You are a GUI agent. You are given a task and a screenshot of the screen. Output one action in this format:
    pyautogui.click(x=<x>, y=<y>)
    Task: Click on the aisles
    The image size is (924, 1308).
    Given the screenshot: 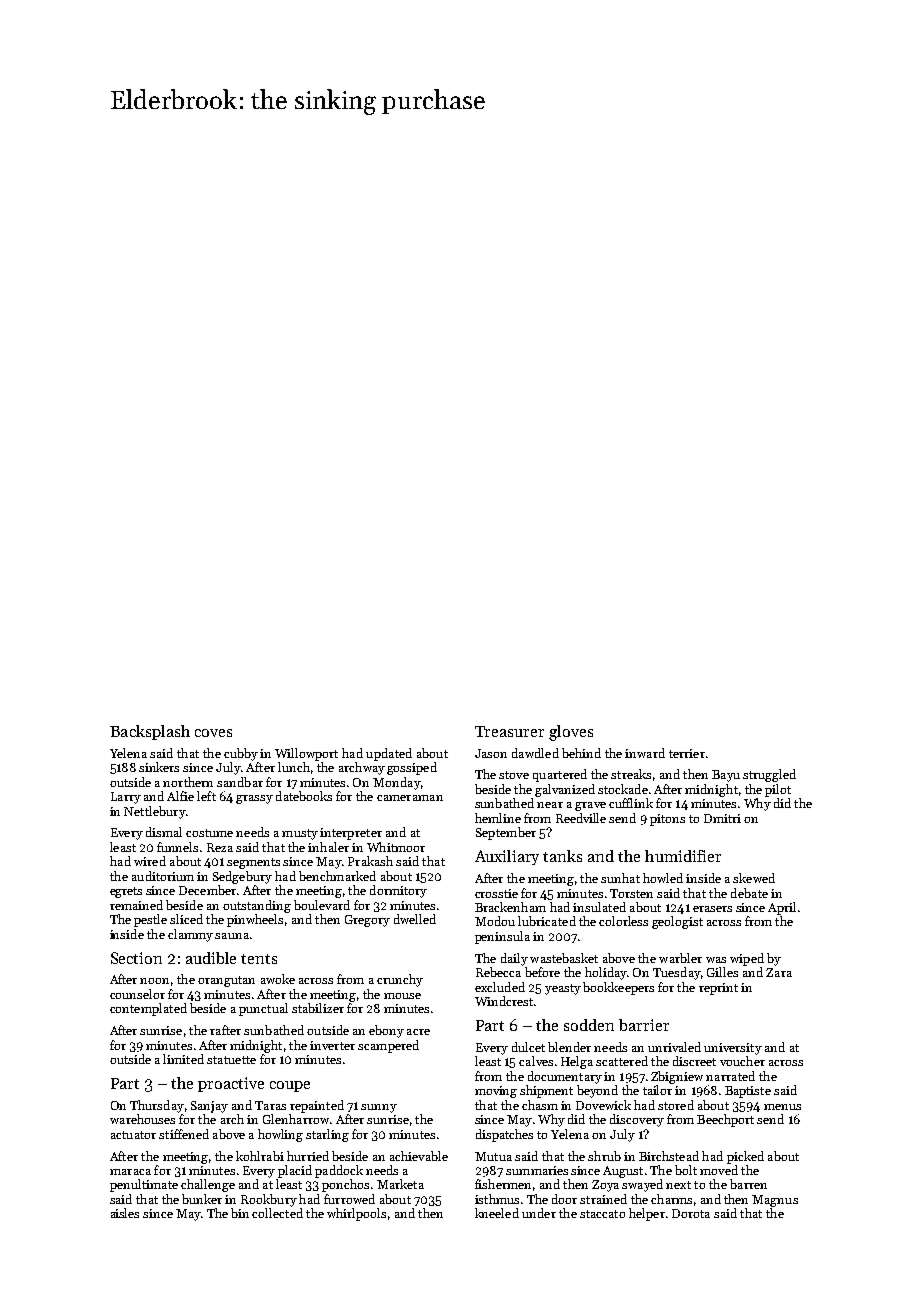 What is the action you would take?
    pyautogui.click(x=125, y=1213)
